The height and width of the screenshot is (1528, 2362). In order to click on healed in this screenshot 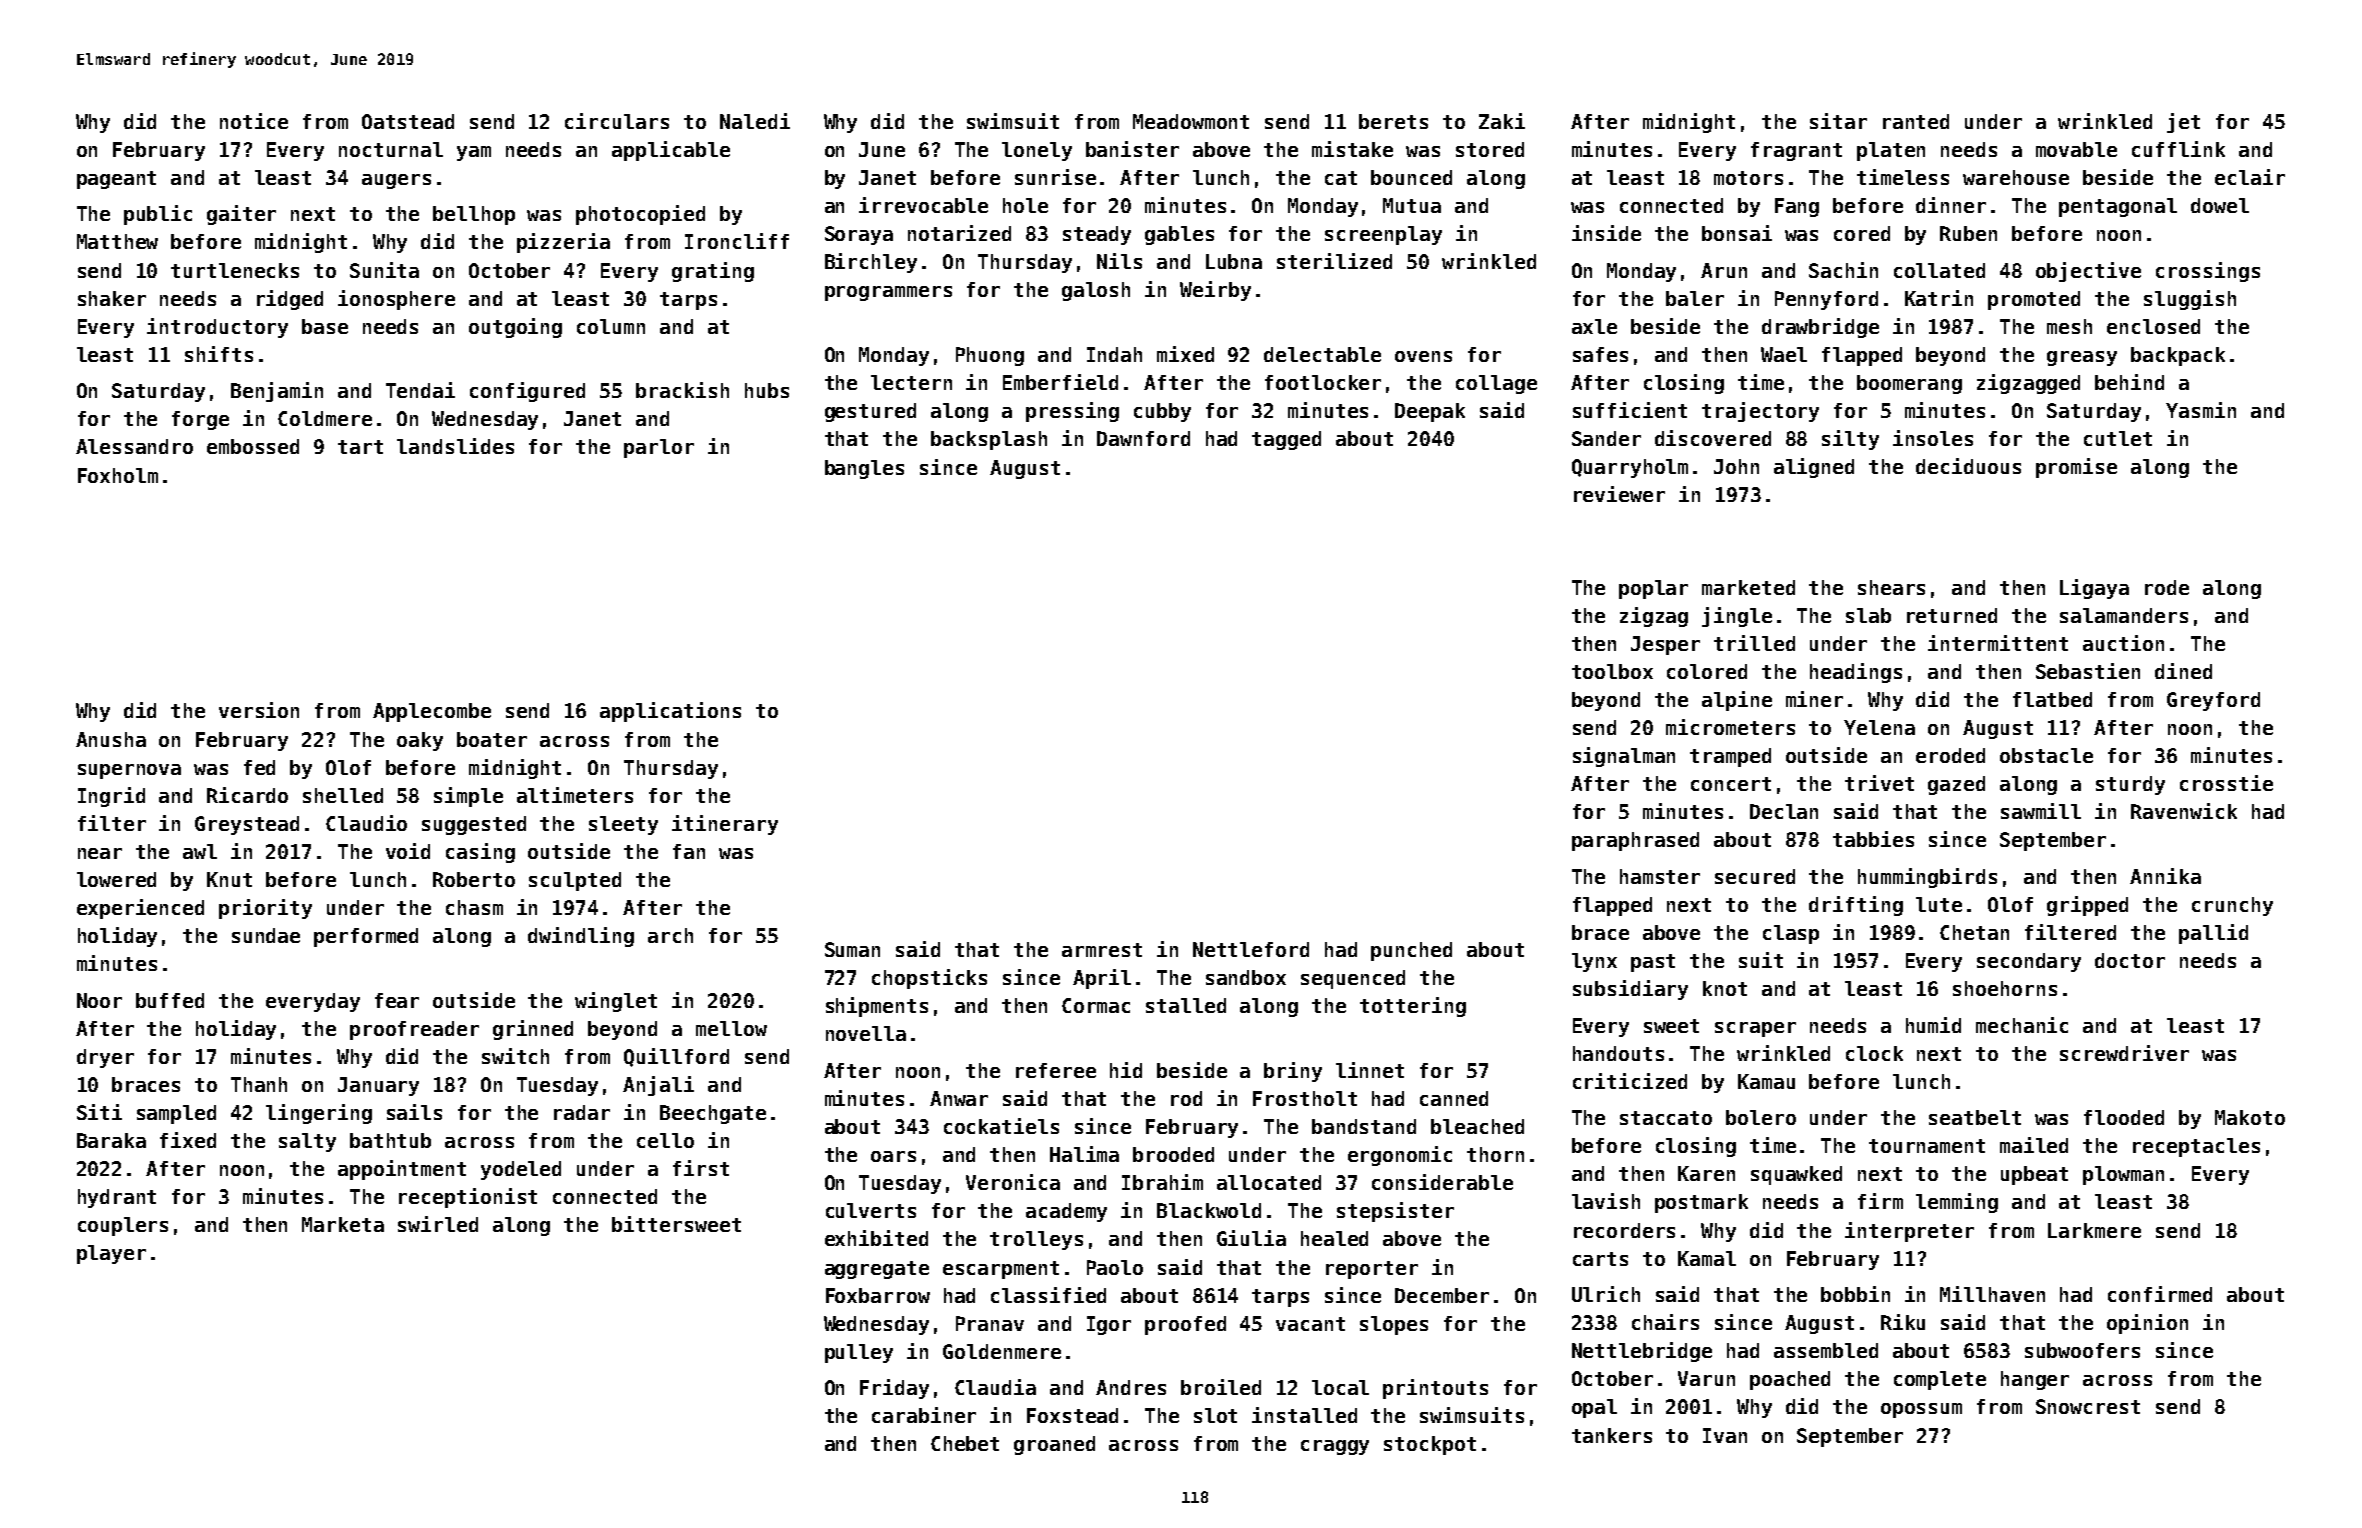, I will do `click(1334, 1238)`.
